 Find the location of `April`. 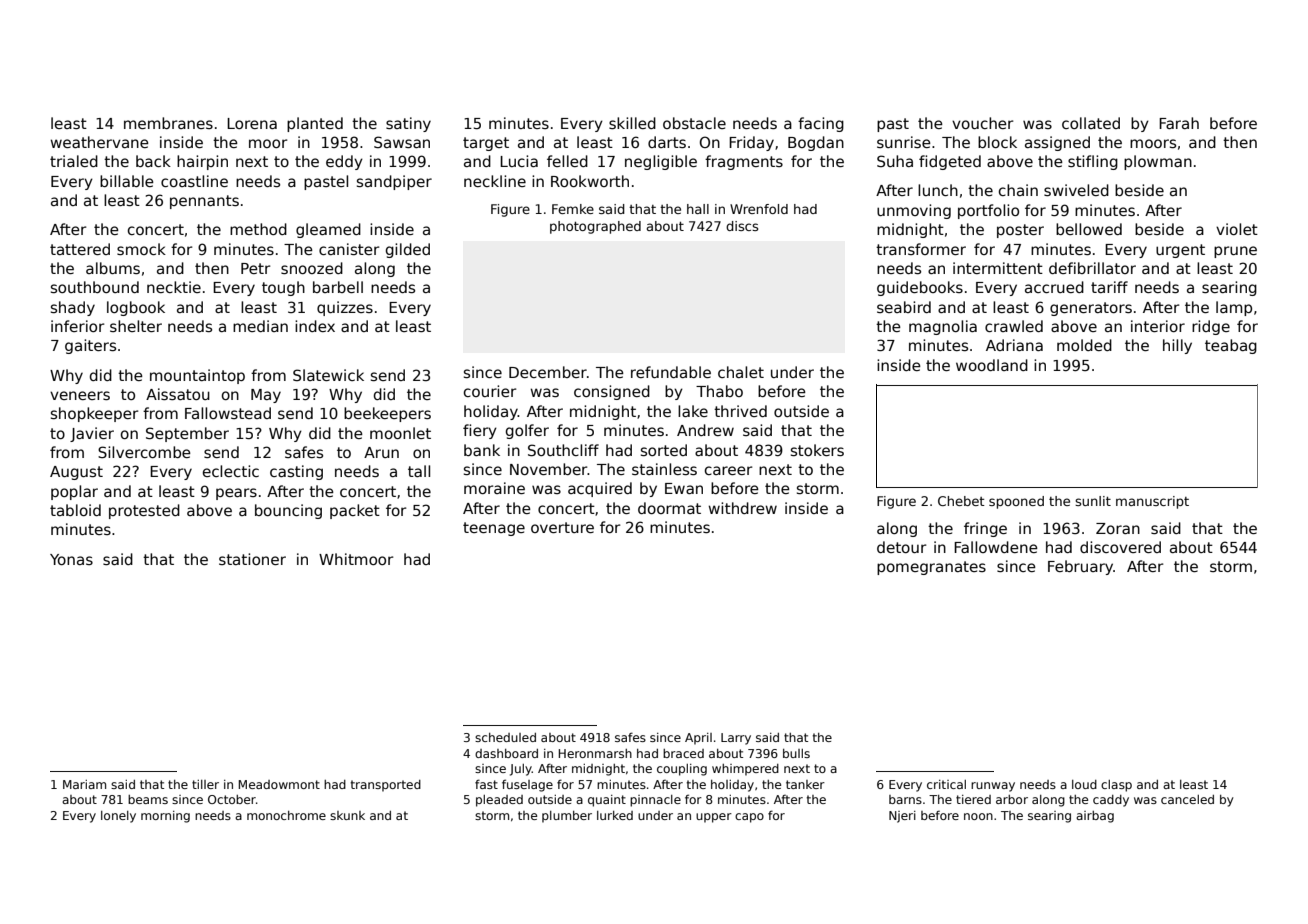

April is located at coordinates (698, 739).
